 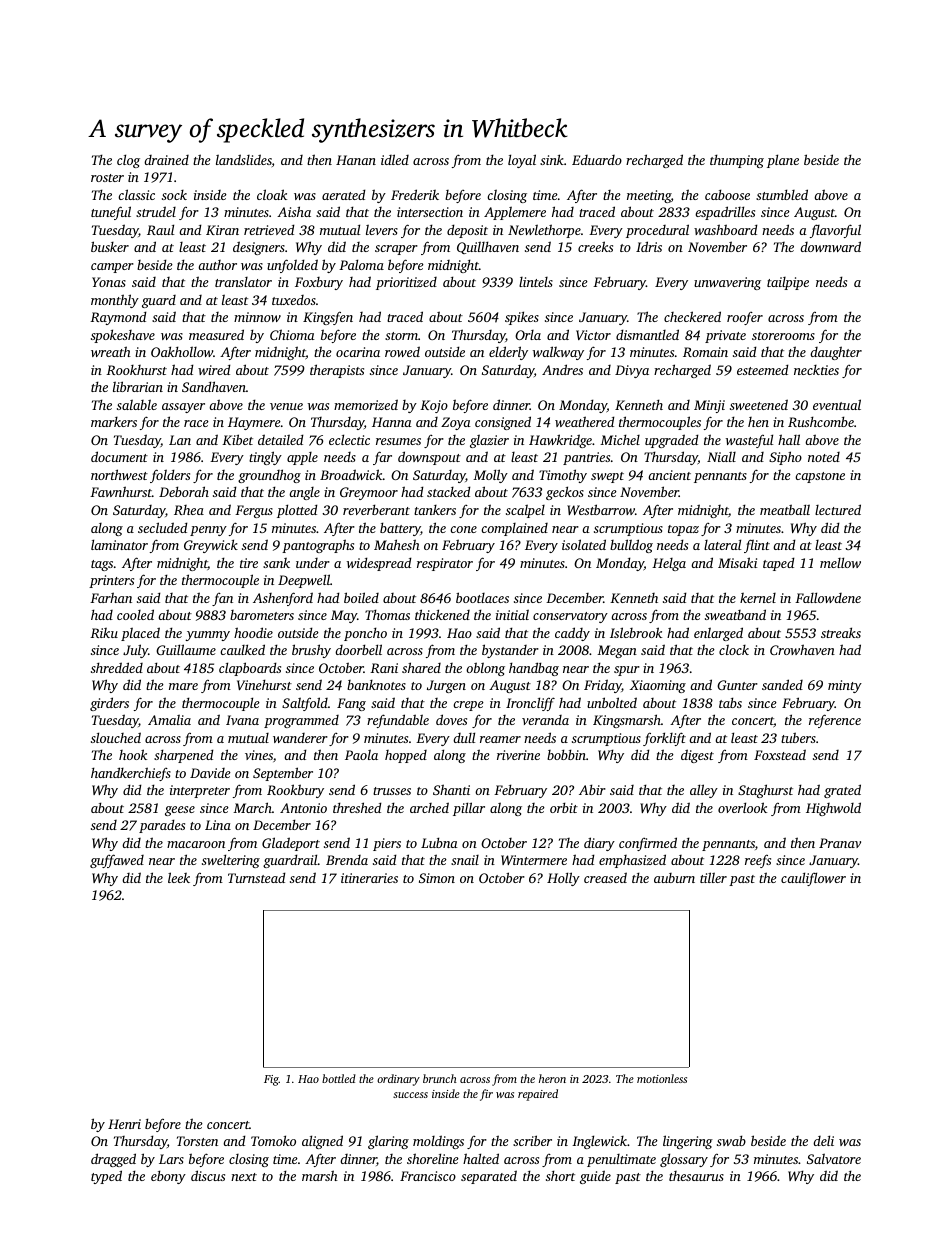 I want to click on Ashenford, so click(x=283, y=599).
